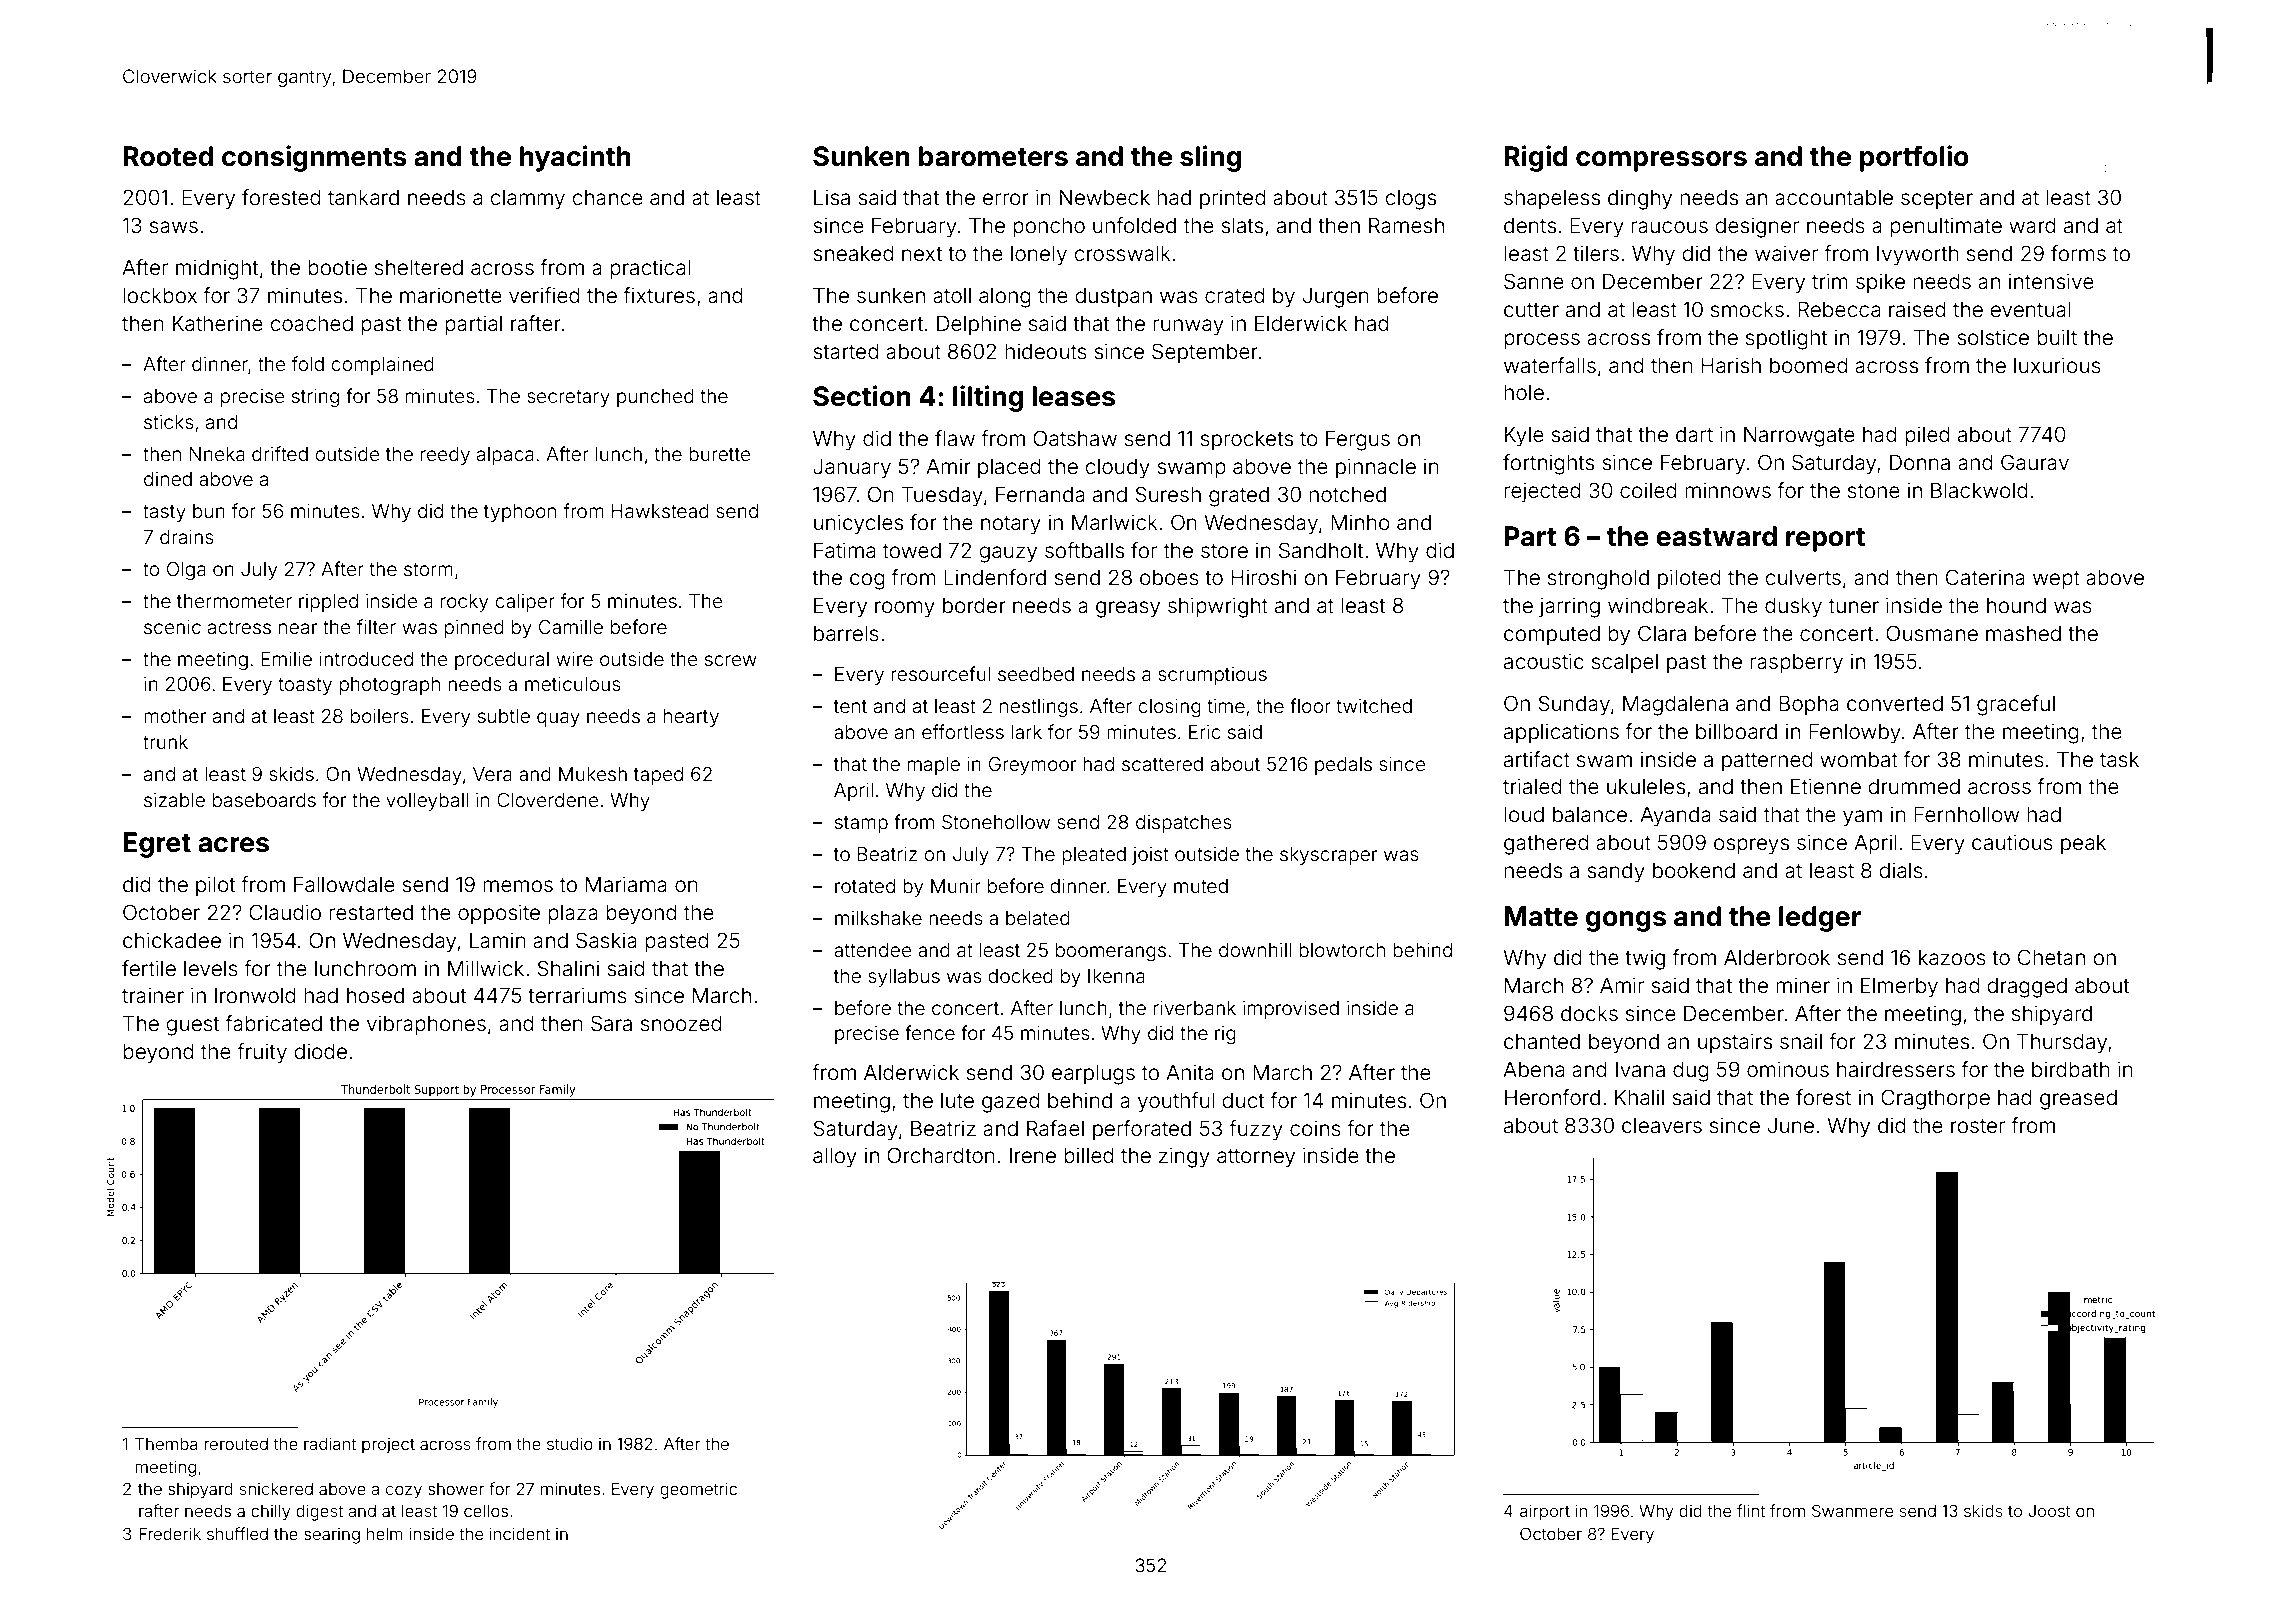 This document has width=2269, height=1604. What do you see at coordinates (2023, 633) in the document?
I see `mashed` at bounding box center [2023, 633].
